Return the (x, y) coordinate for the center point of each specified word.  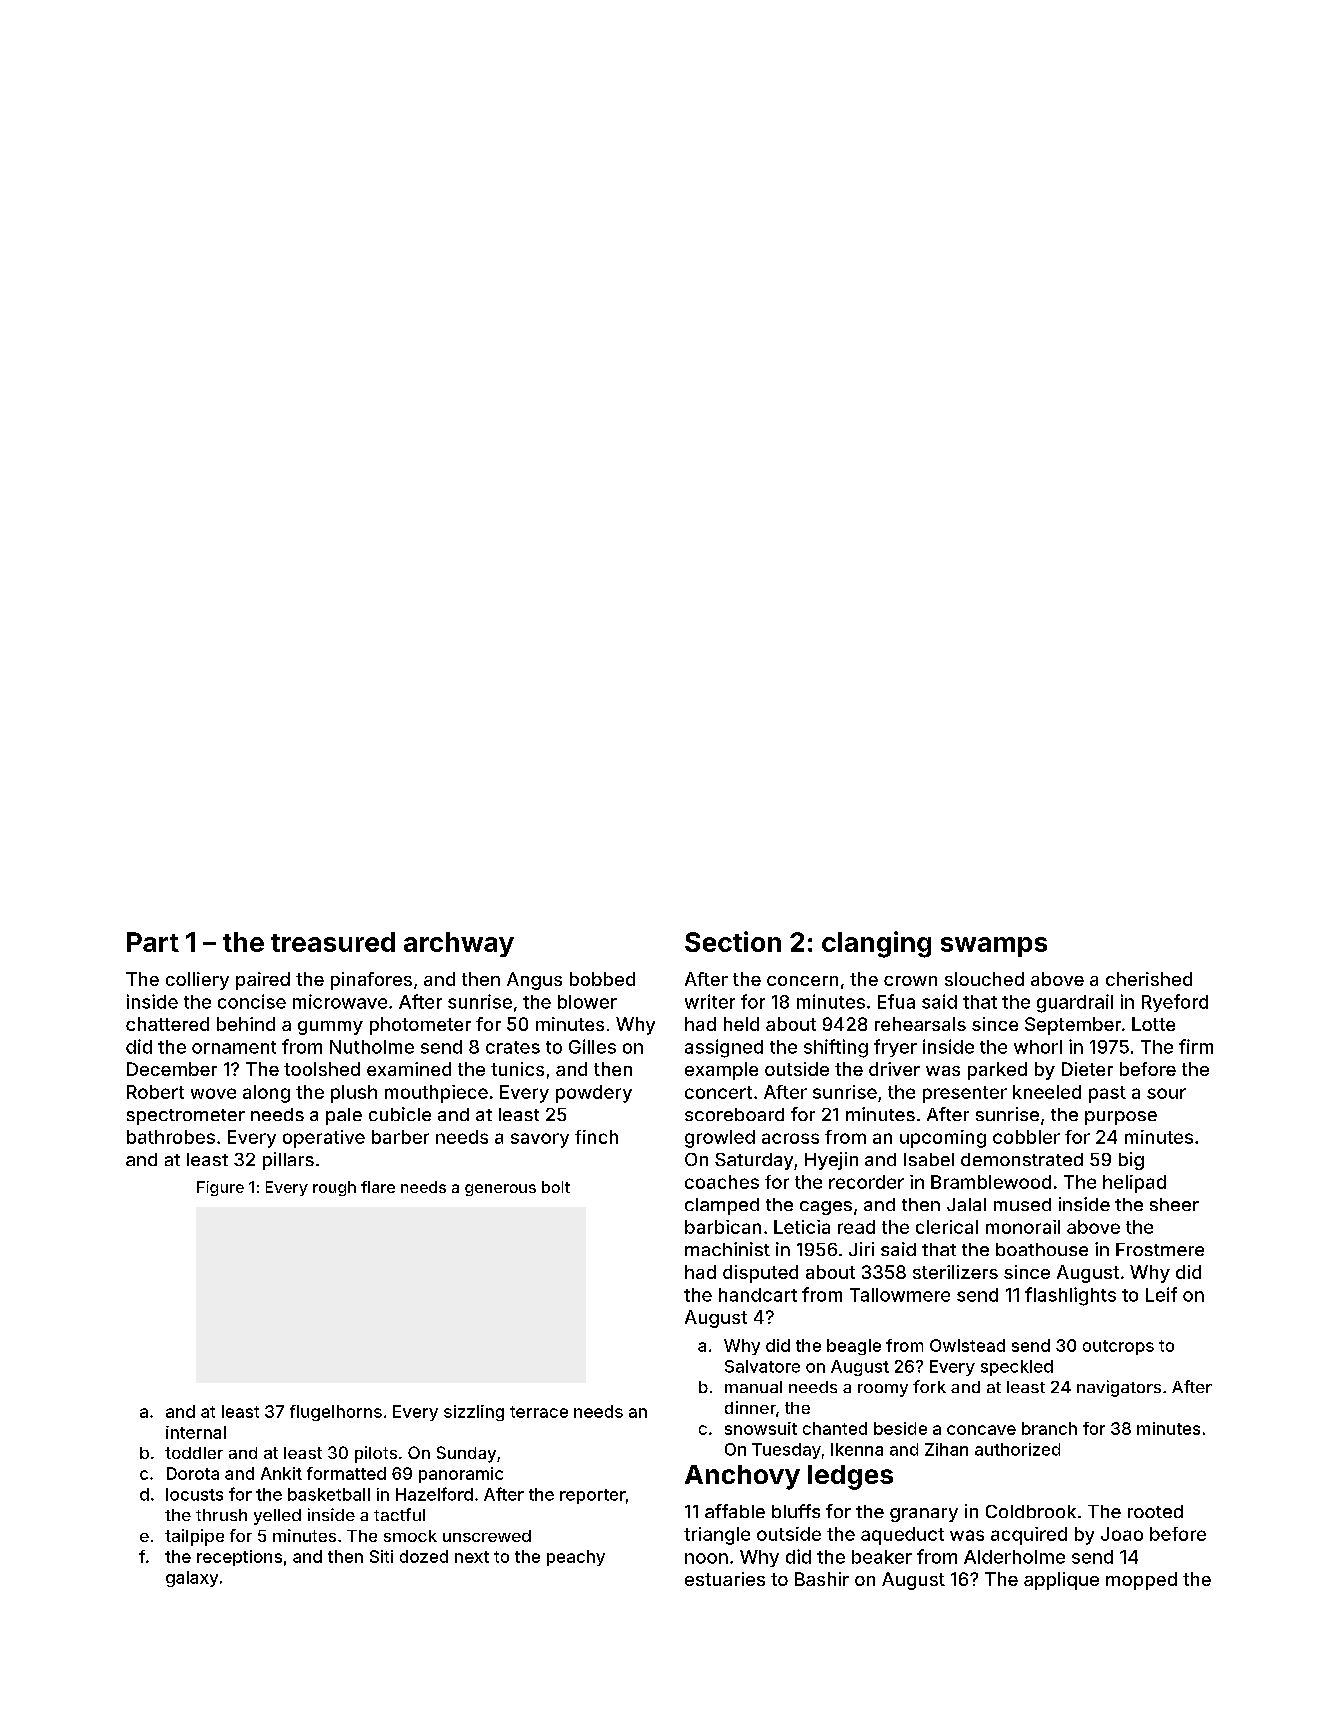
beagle (854, 1347)
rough (334, 1188)
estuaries (725, 1579)
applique (1061, 1581)
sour (1166, 1093)
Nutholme (372, 1047)
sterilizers (955, 1272)
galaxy (192, 1579)
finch (596, 1137)
